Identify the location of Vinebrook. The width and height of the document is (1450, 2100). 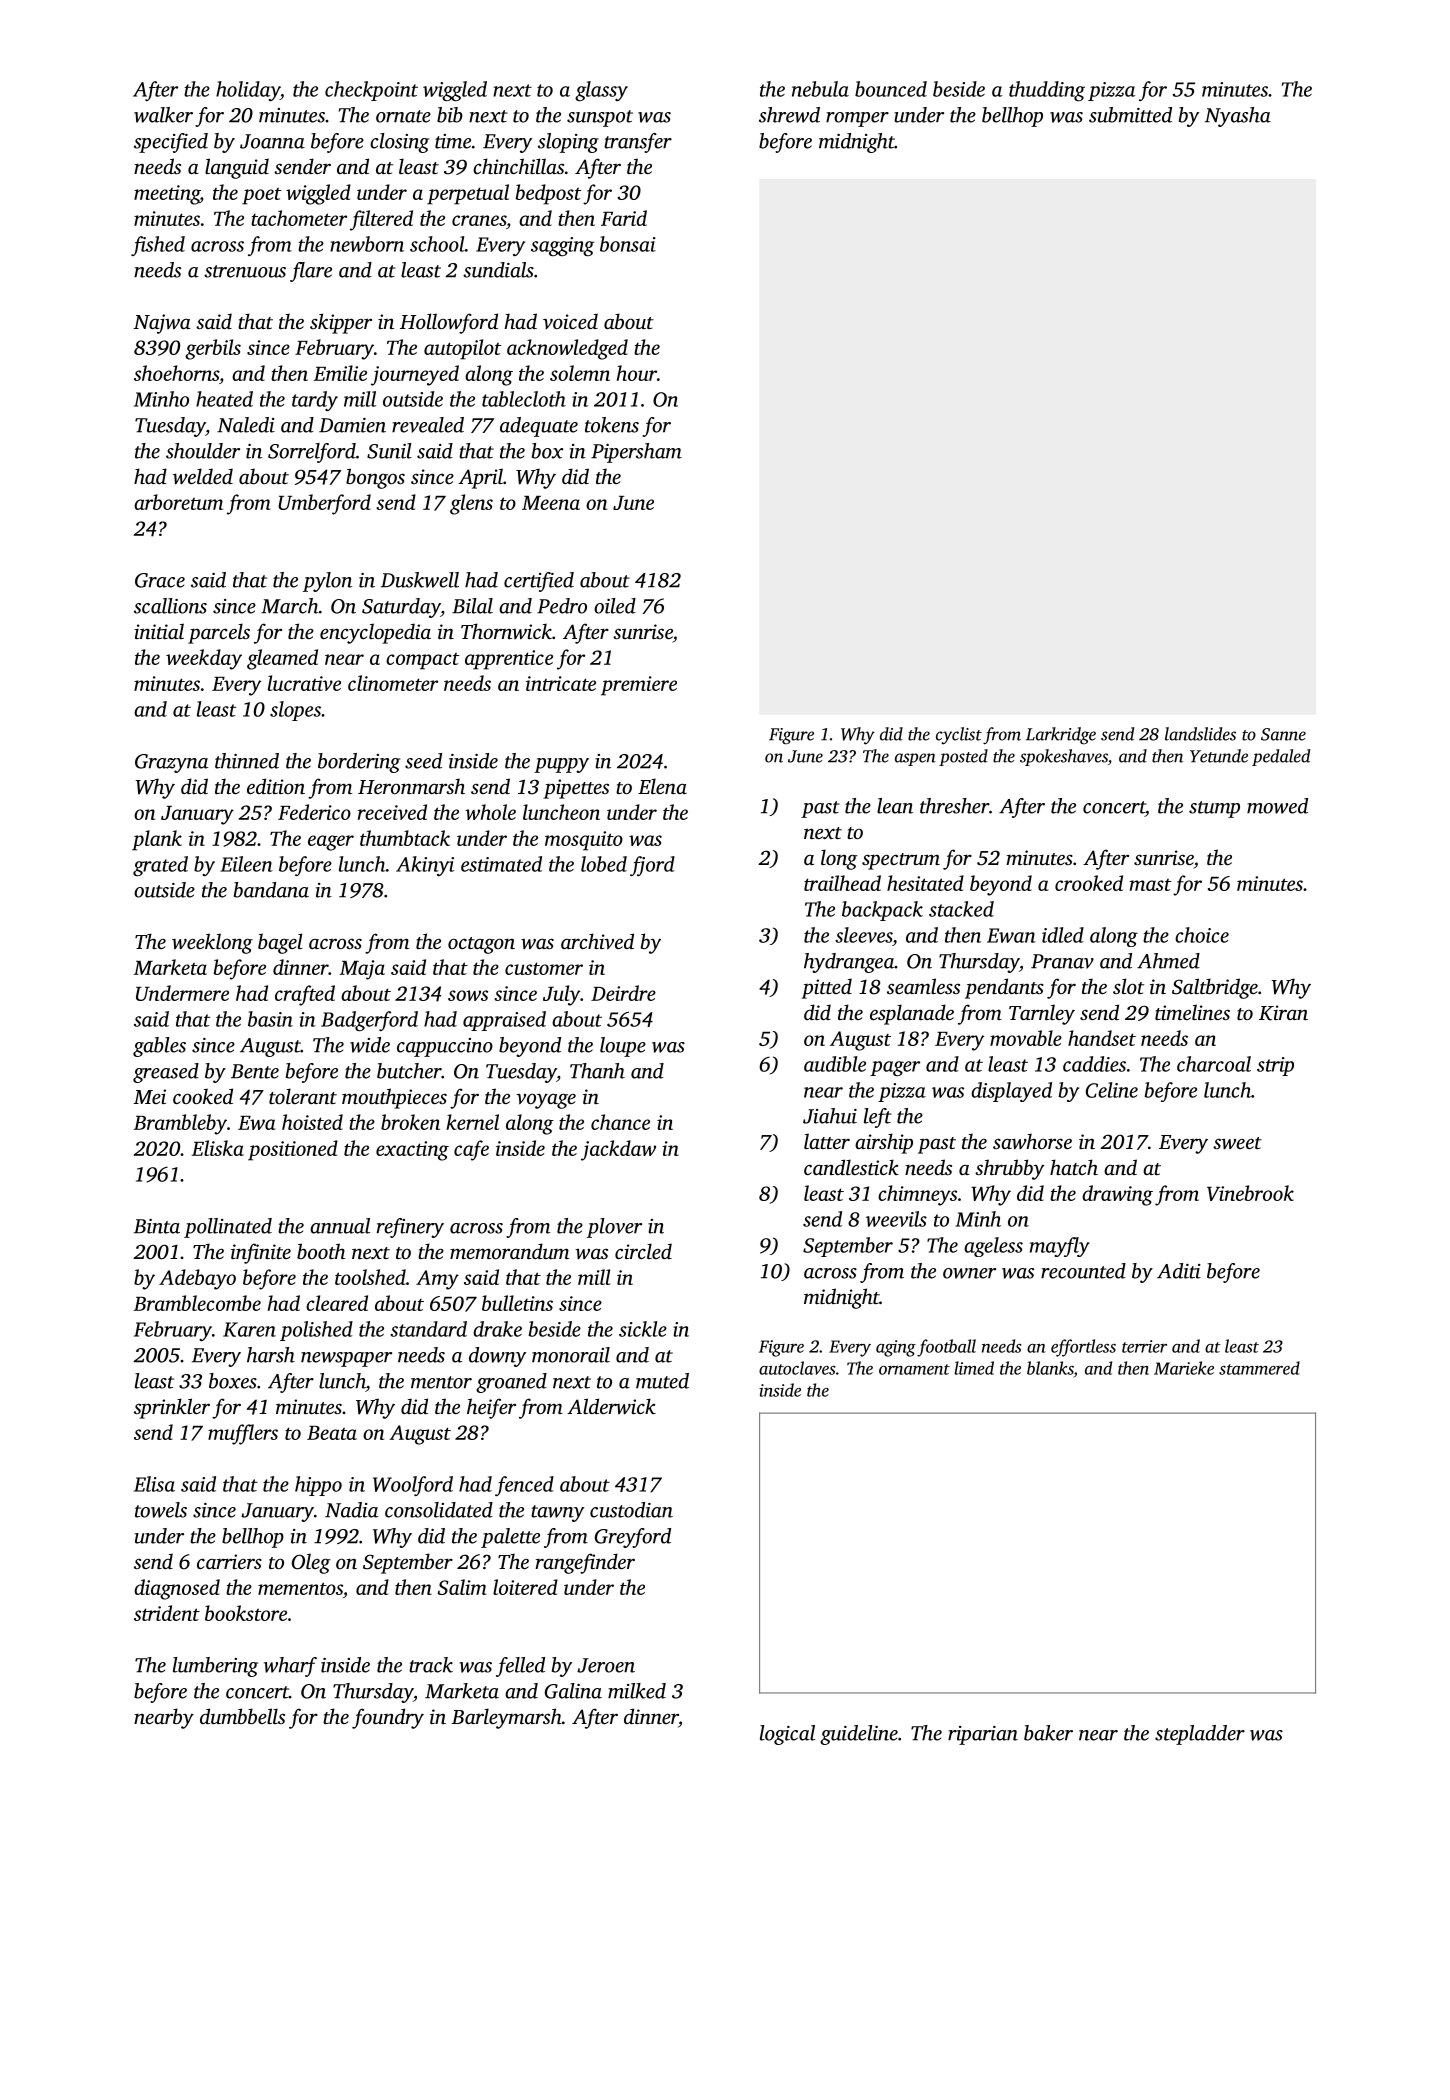
(1250, 1193).
